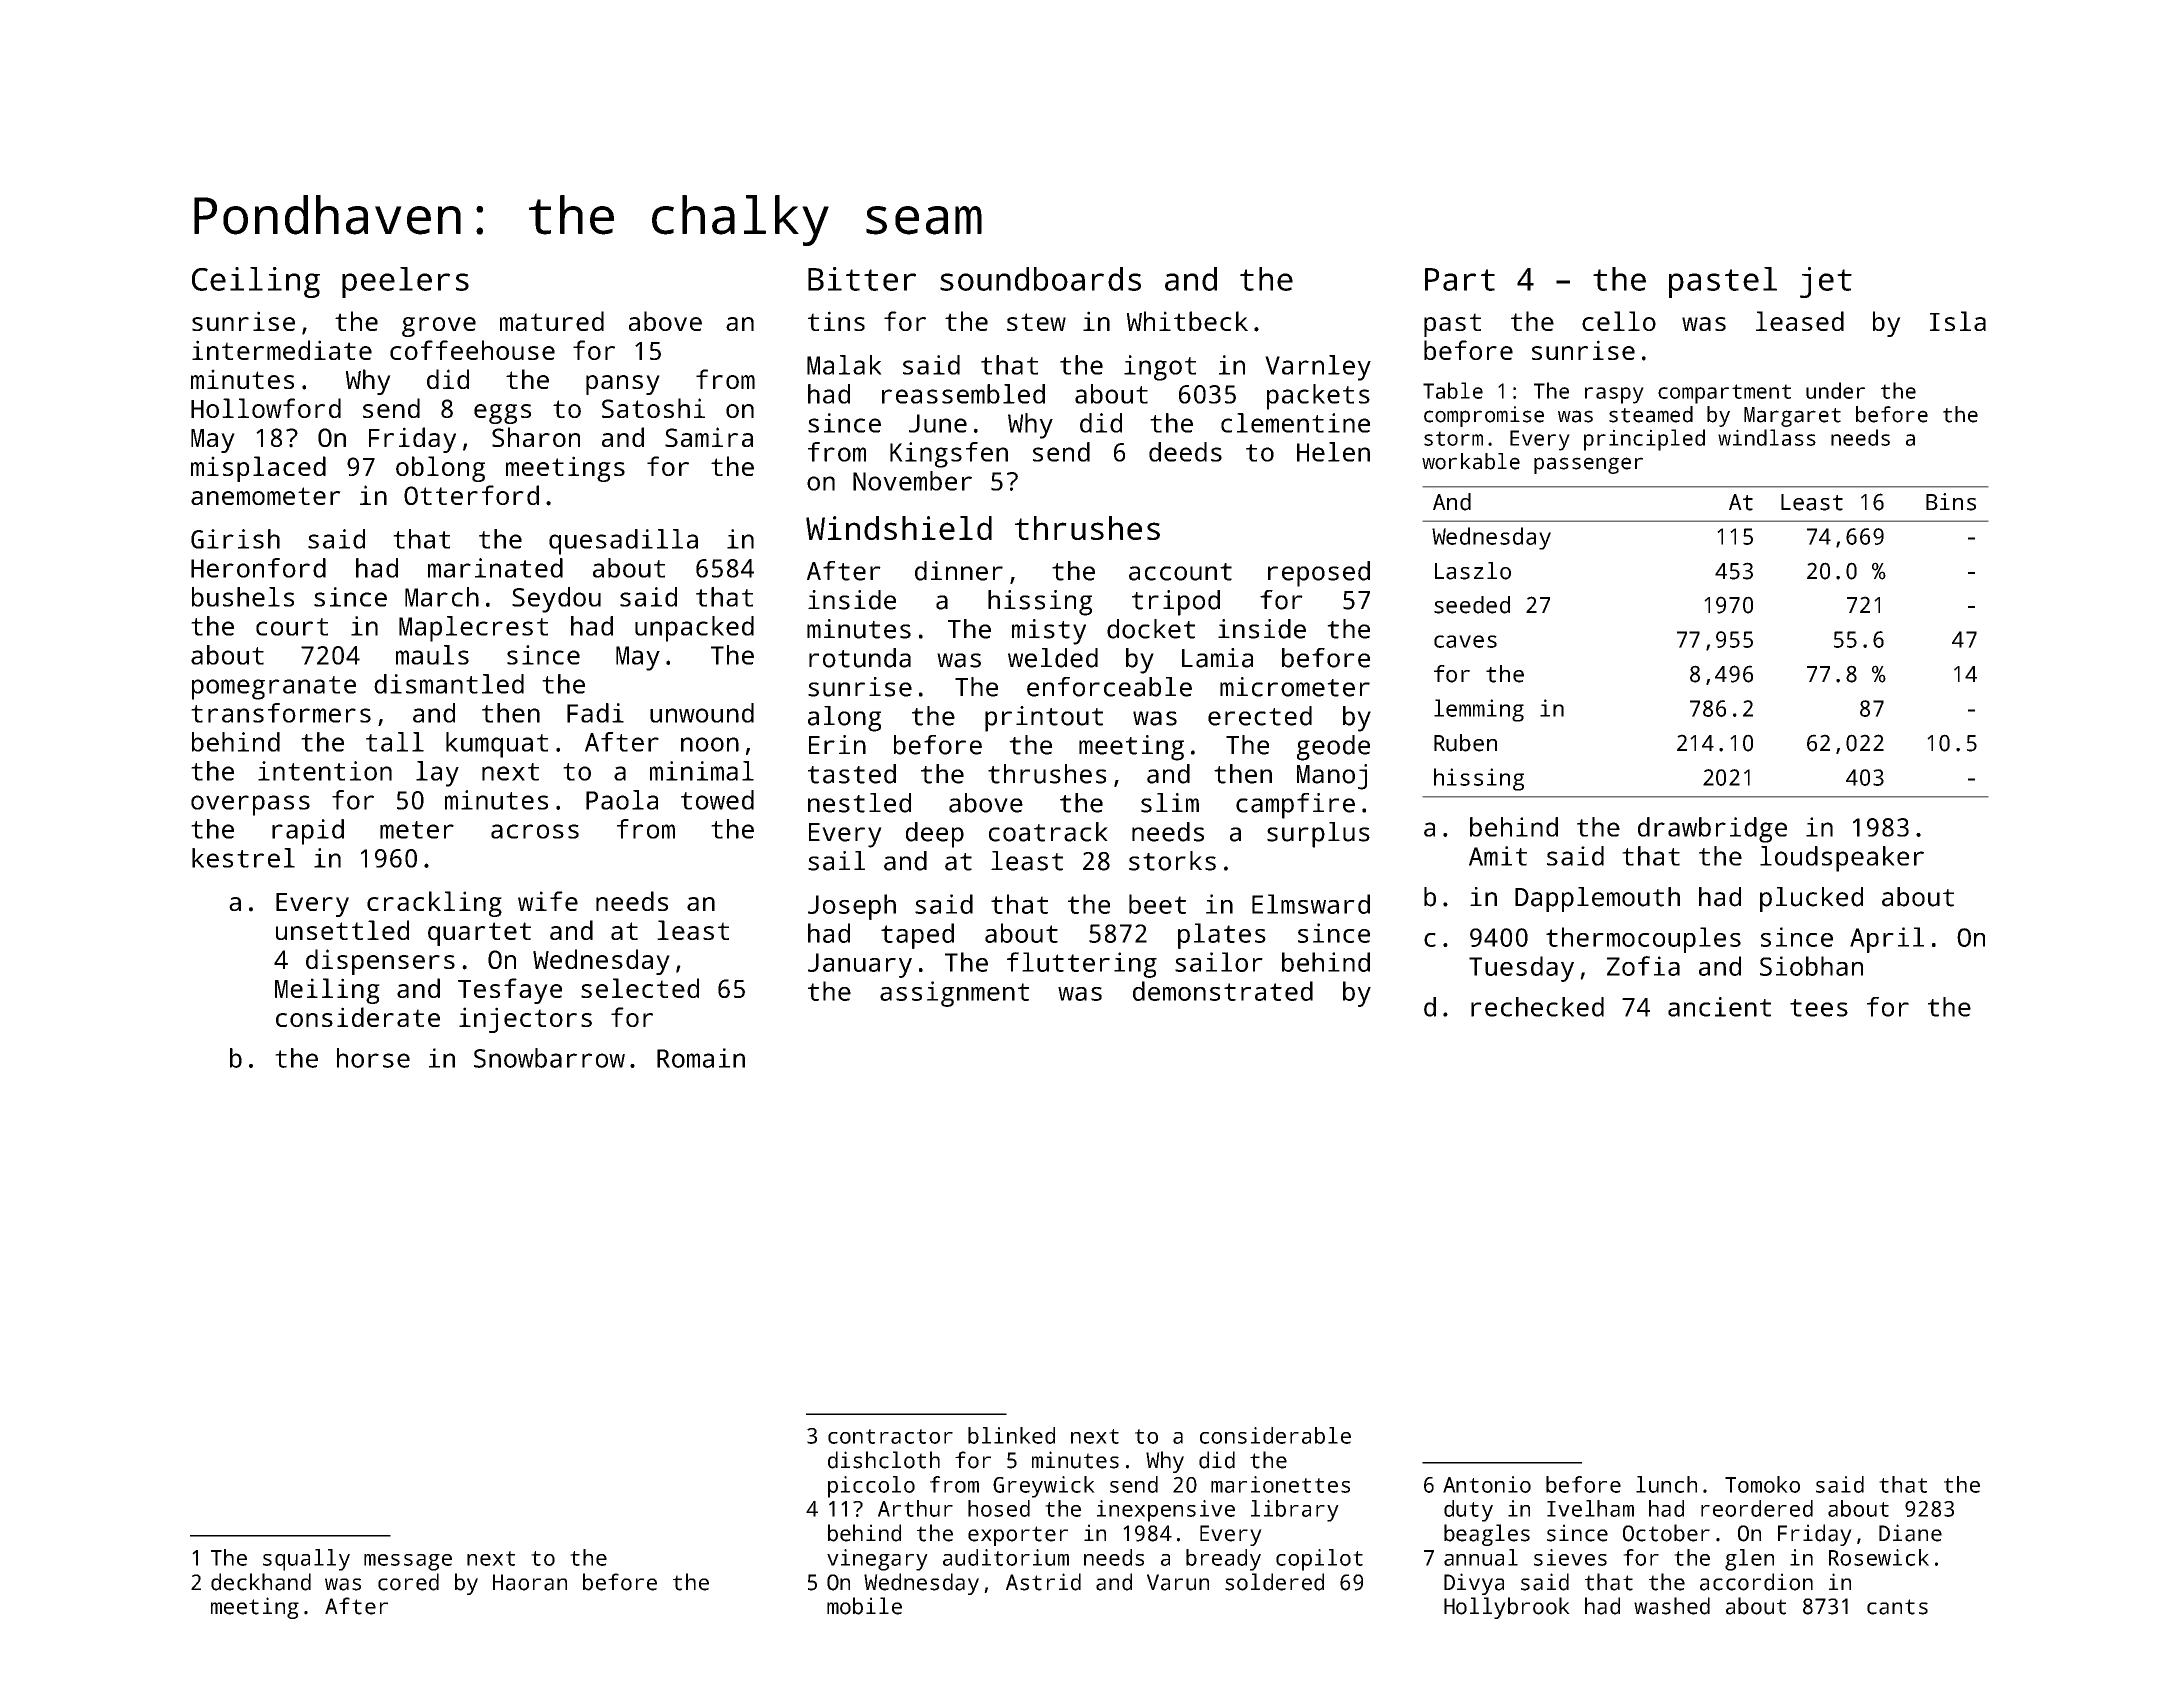  Describe the element at coordinates (1643, 966) in the image. I see `Zofia` at that location.
